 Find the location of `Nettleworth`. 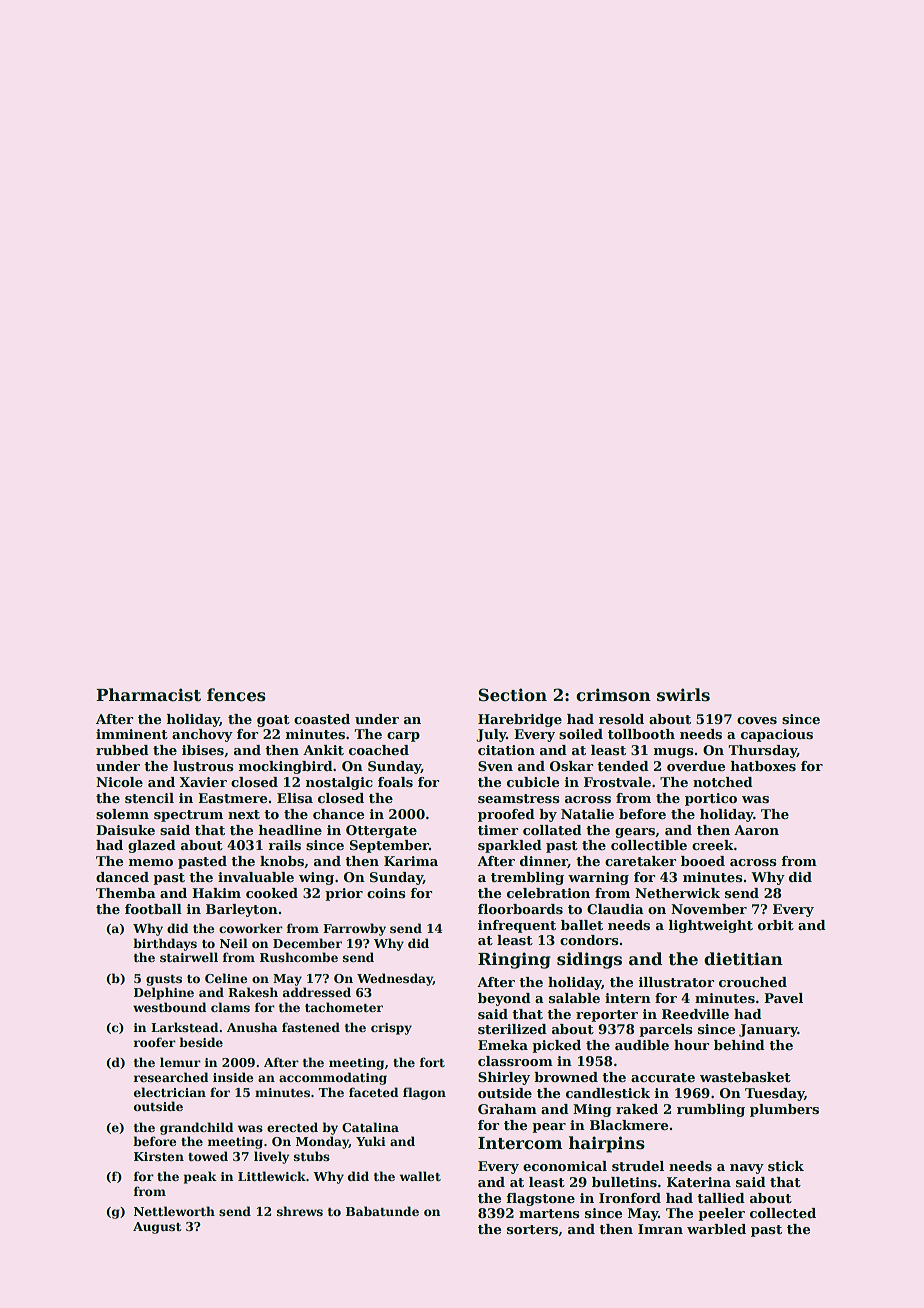

Nettleworth is located at coordinates (174, 1211).
